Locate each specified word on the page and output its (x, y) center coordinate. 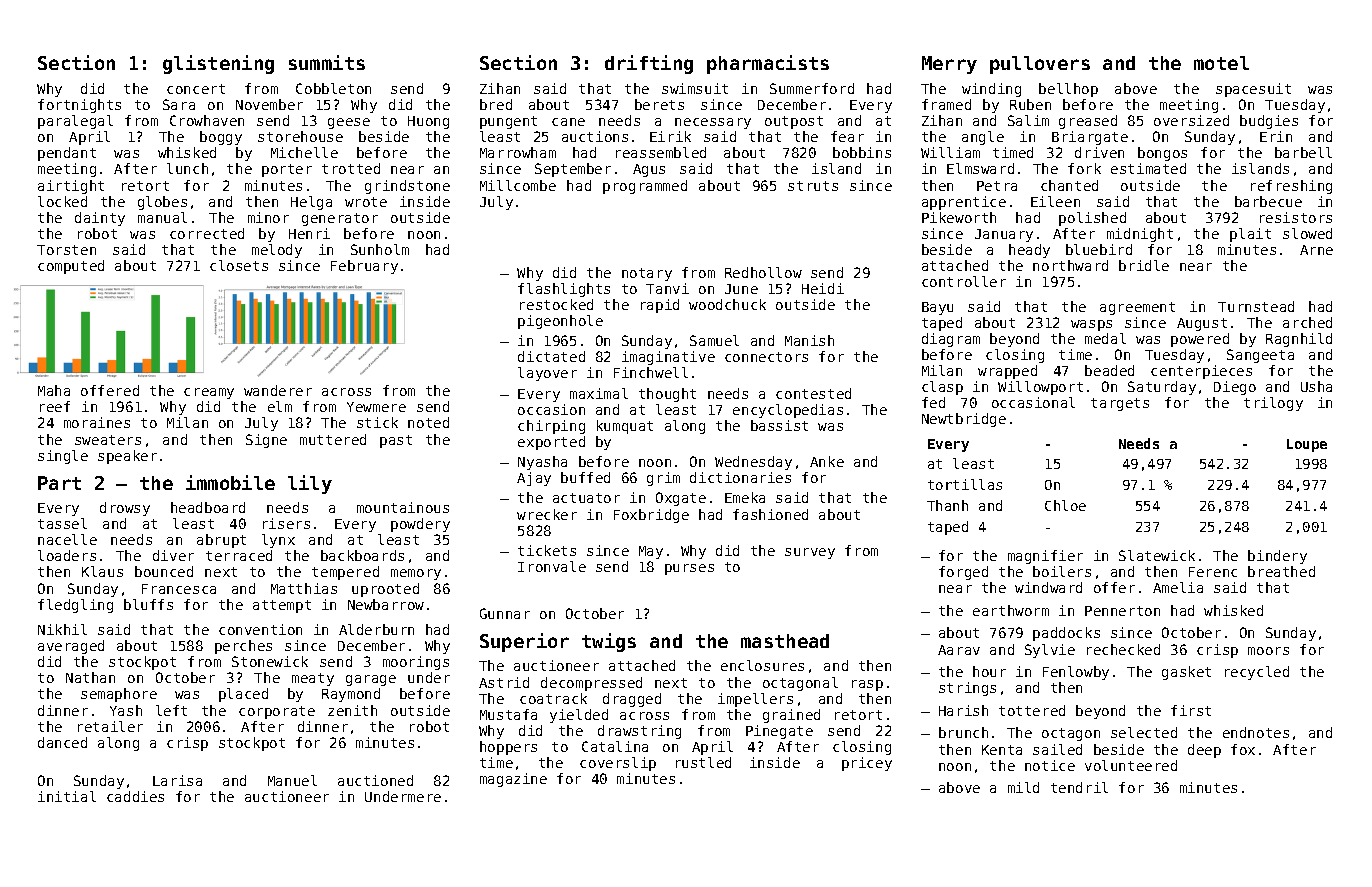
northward (1070, 265)
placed (243, 695)
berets (659, 104)
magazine (513, 780)
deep (1204, 751)
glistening (218, 64)
